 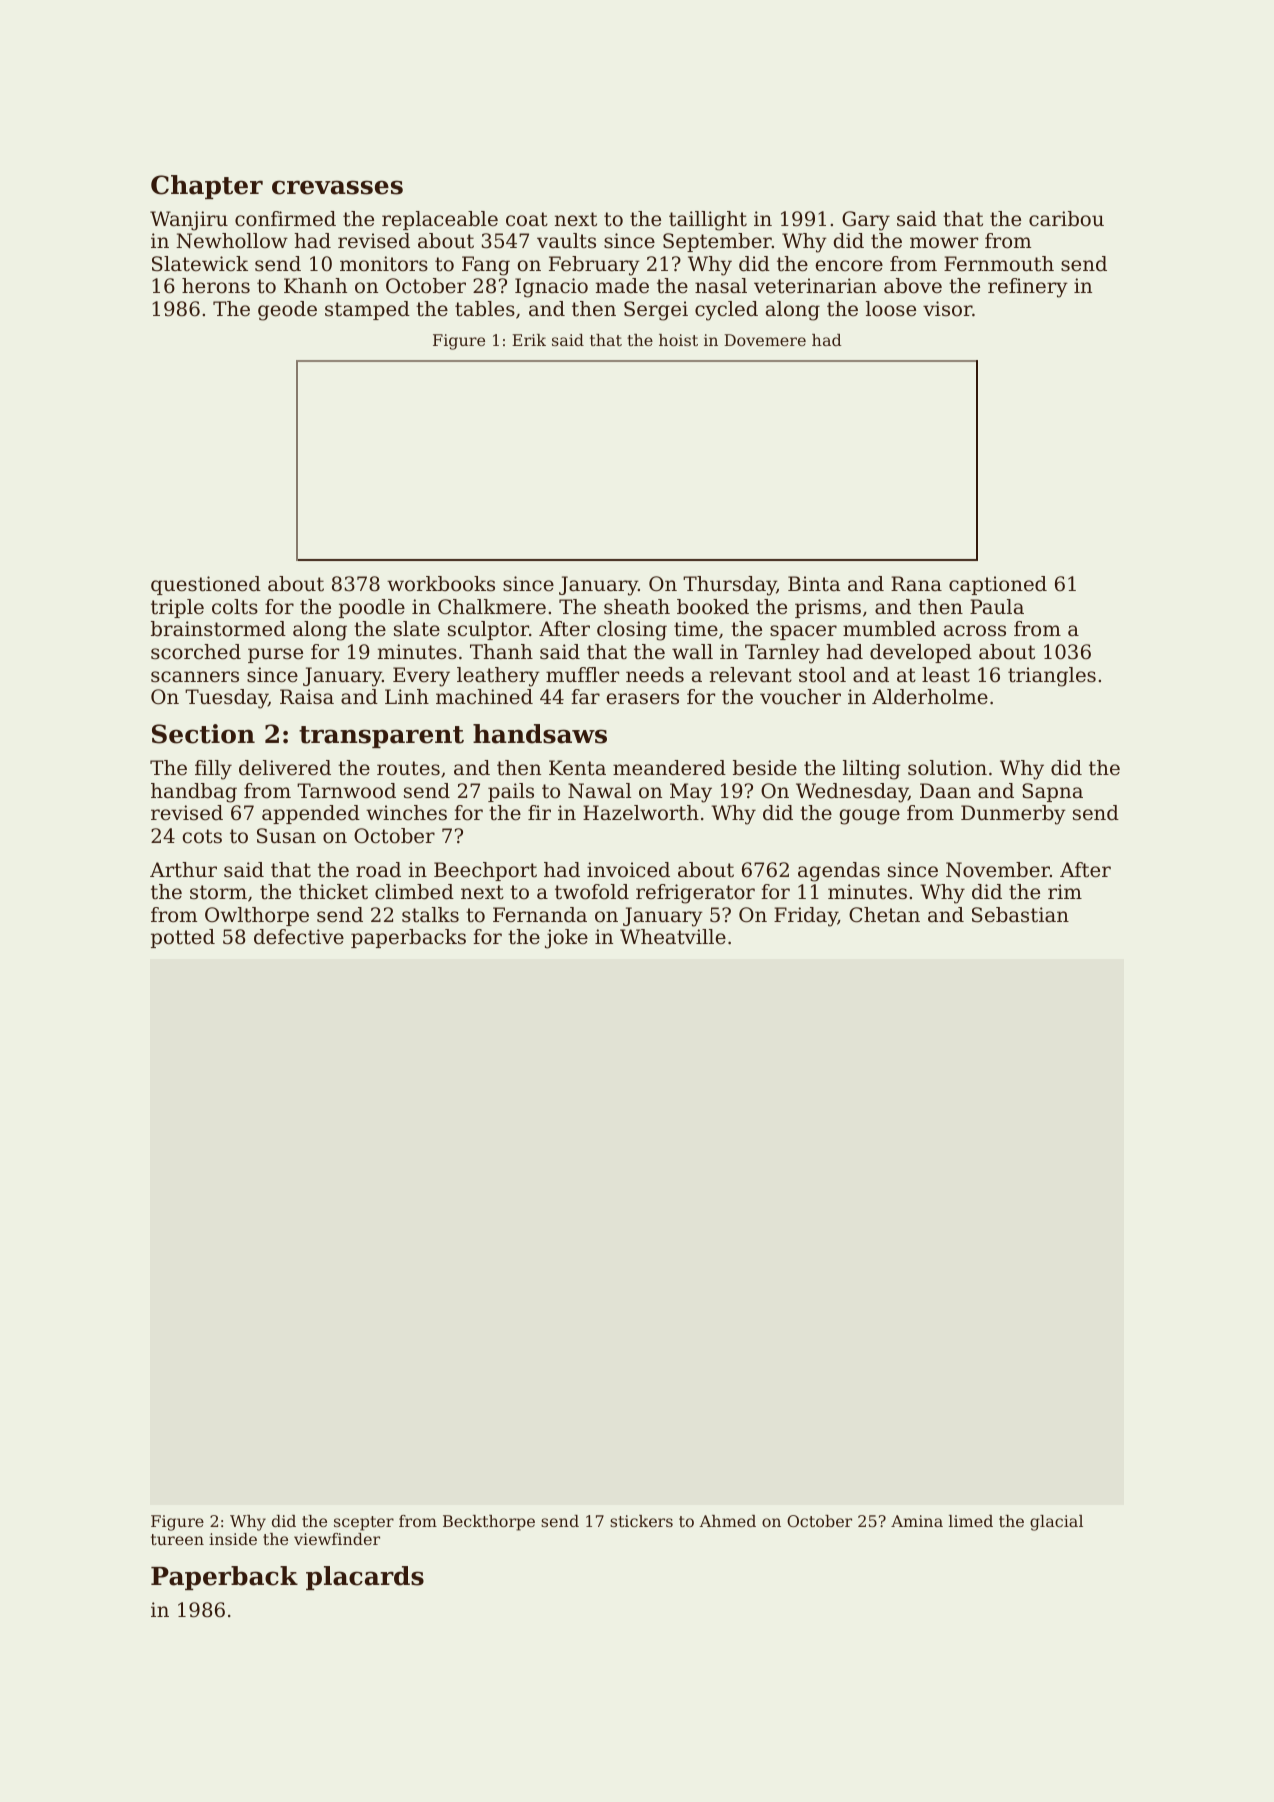 I want to click on stalks, so click(x=430, y=915).
